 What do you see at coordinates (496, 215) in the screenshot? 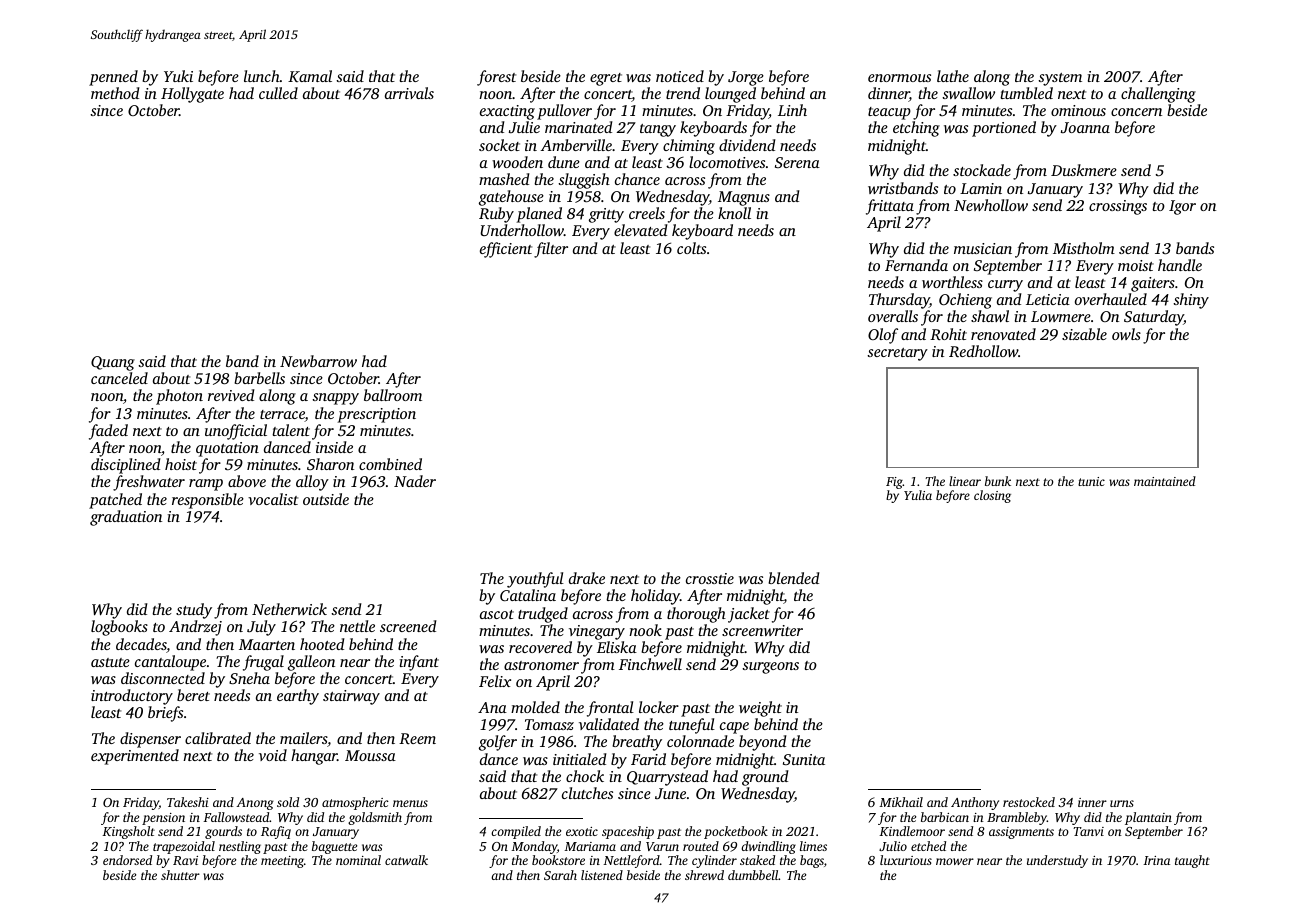
I see `Ruby` at bounding box center [496, 215].
